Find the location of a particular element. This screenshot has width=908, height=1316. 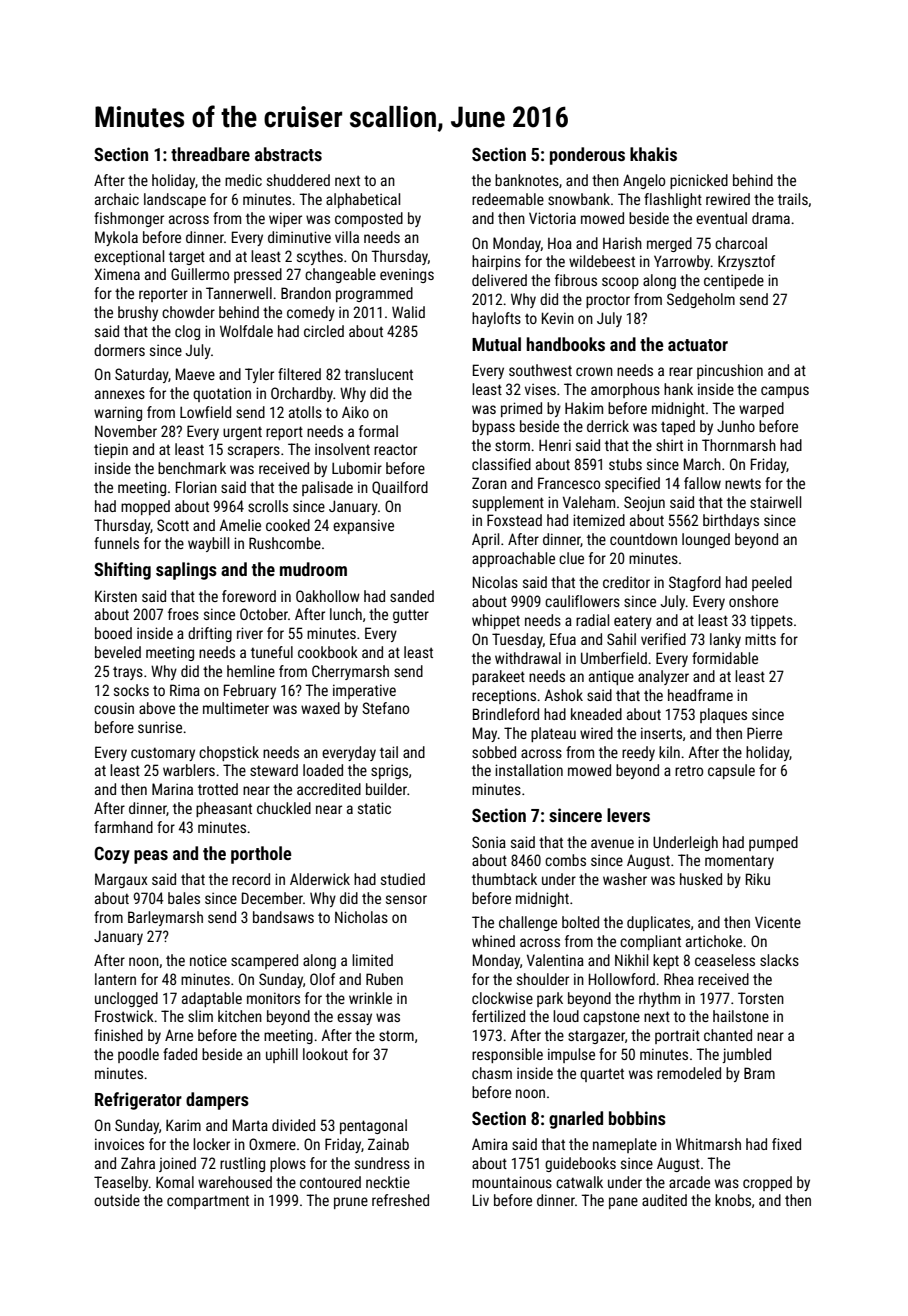

Bram is located at coordinates (759, 1073).
